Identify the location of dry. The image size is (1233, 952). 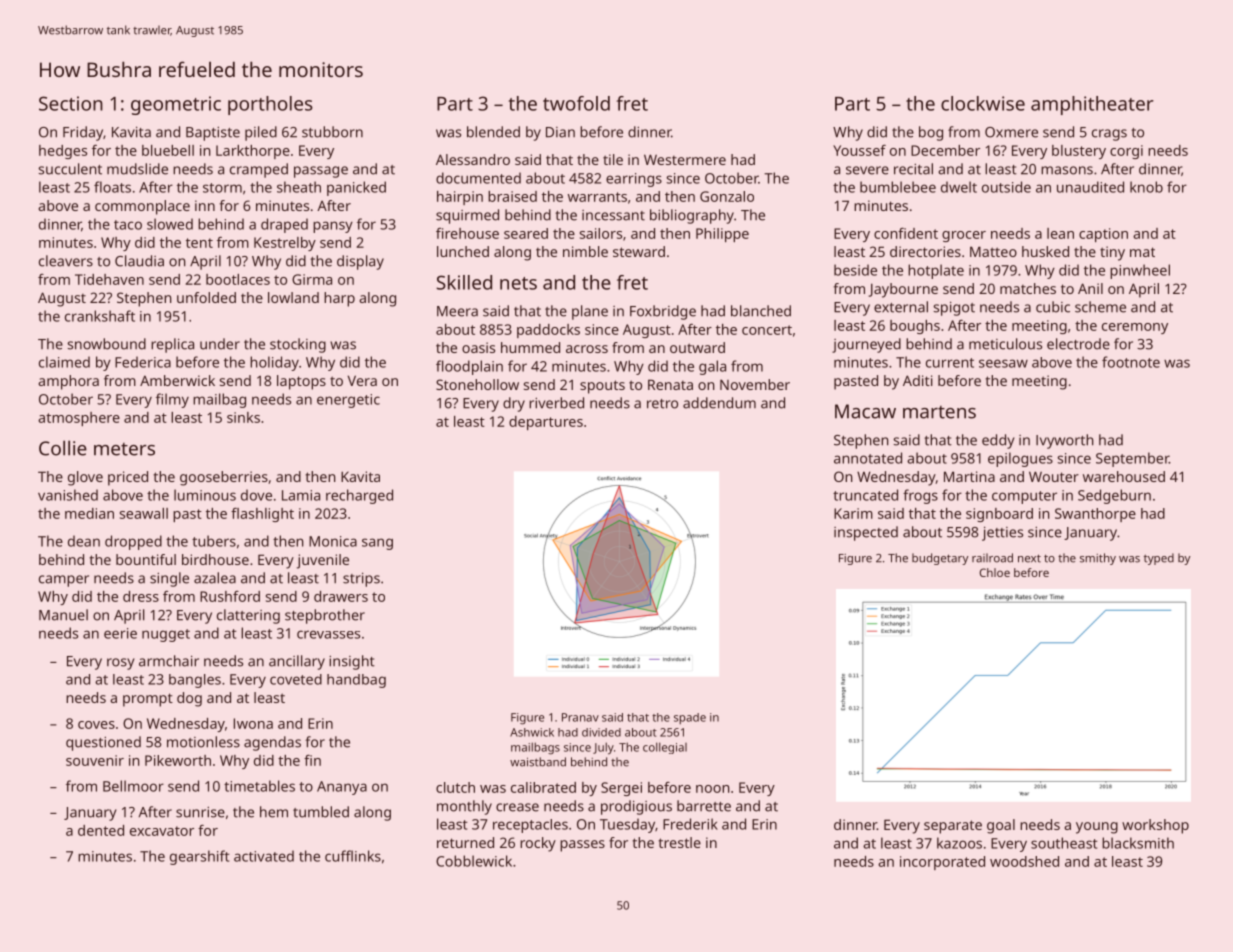
(514, 404).
